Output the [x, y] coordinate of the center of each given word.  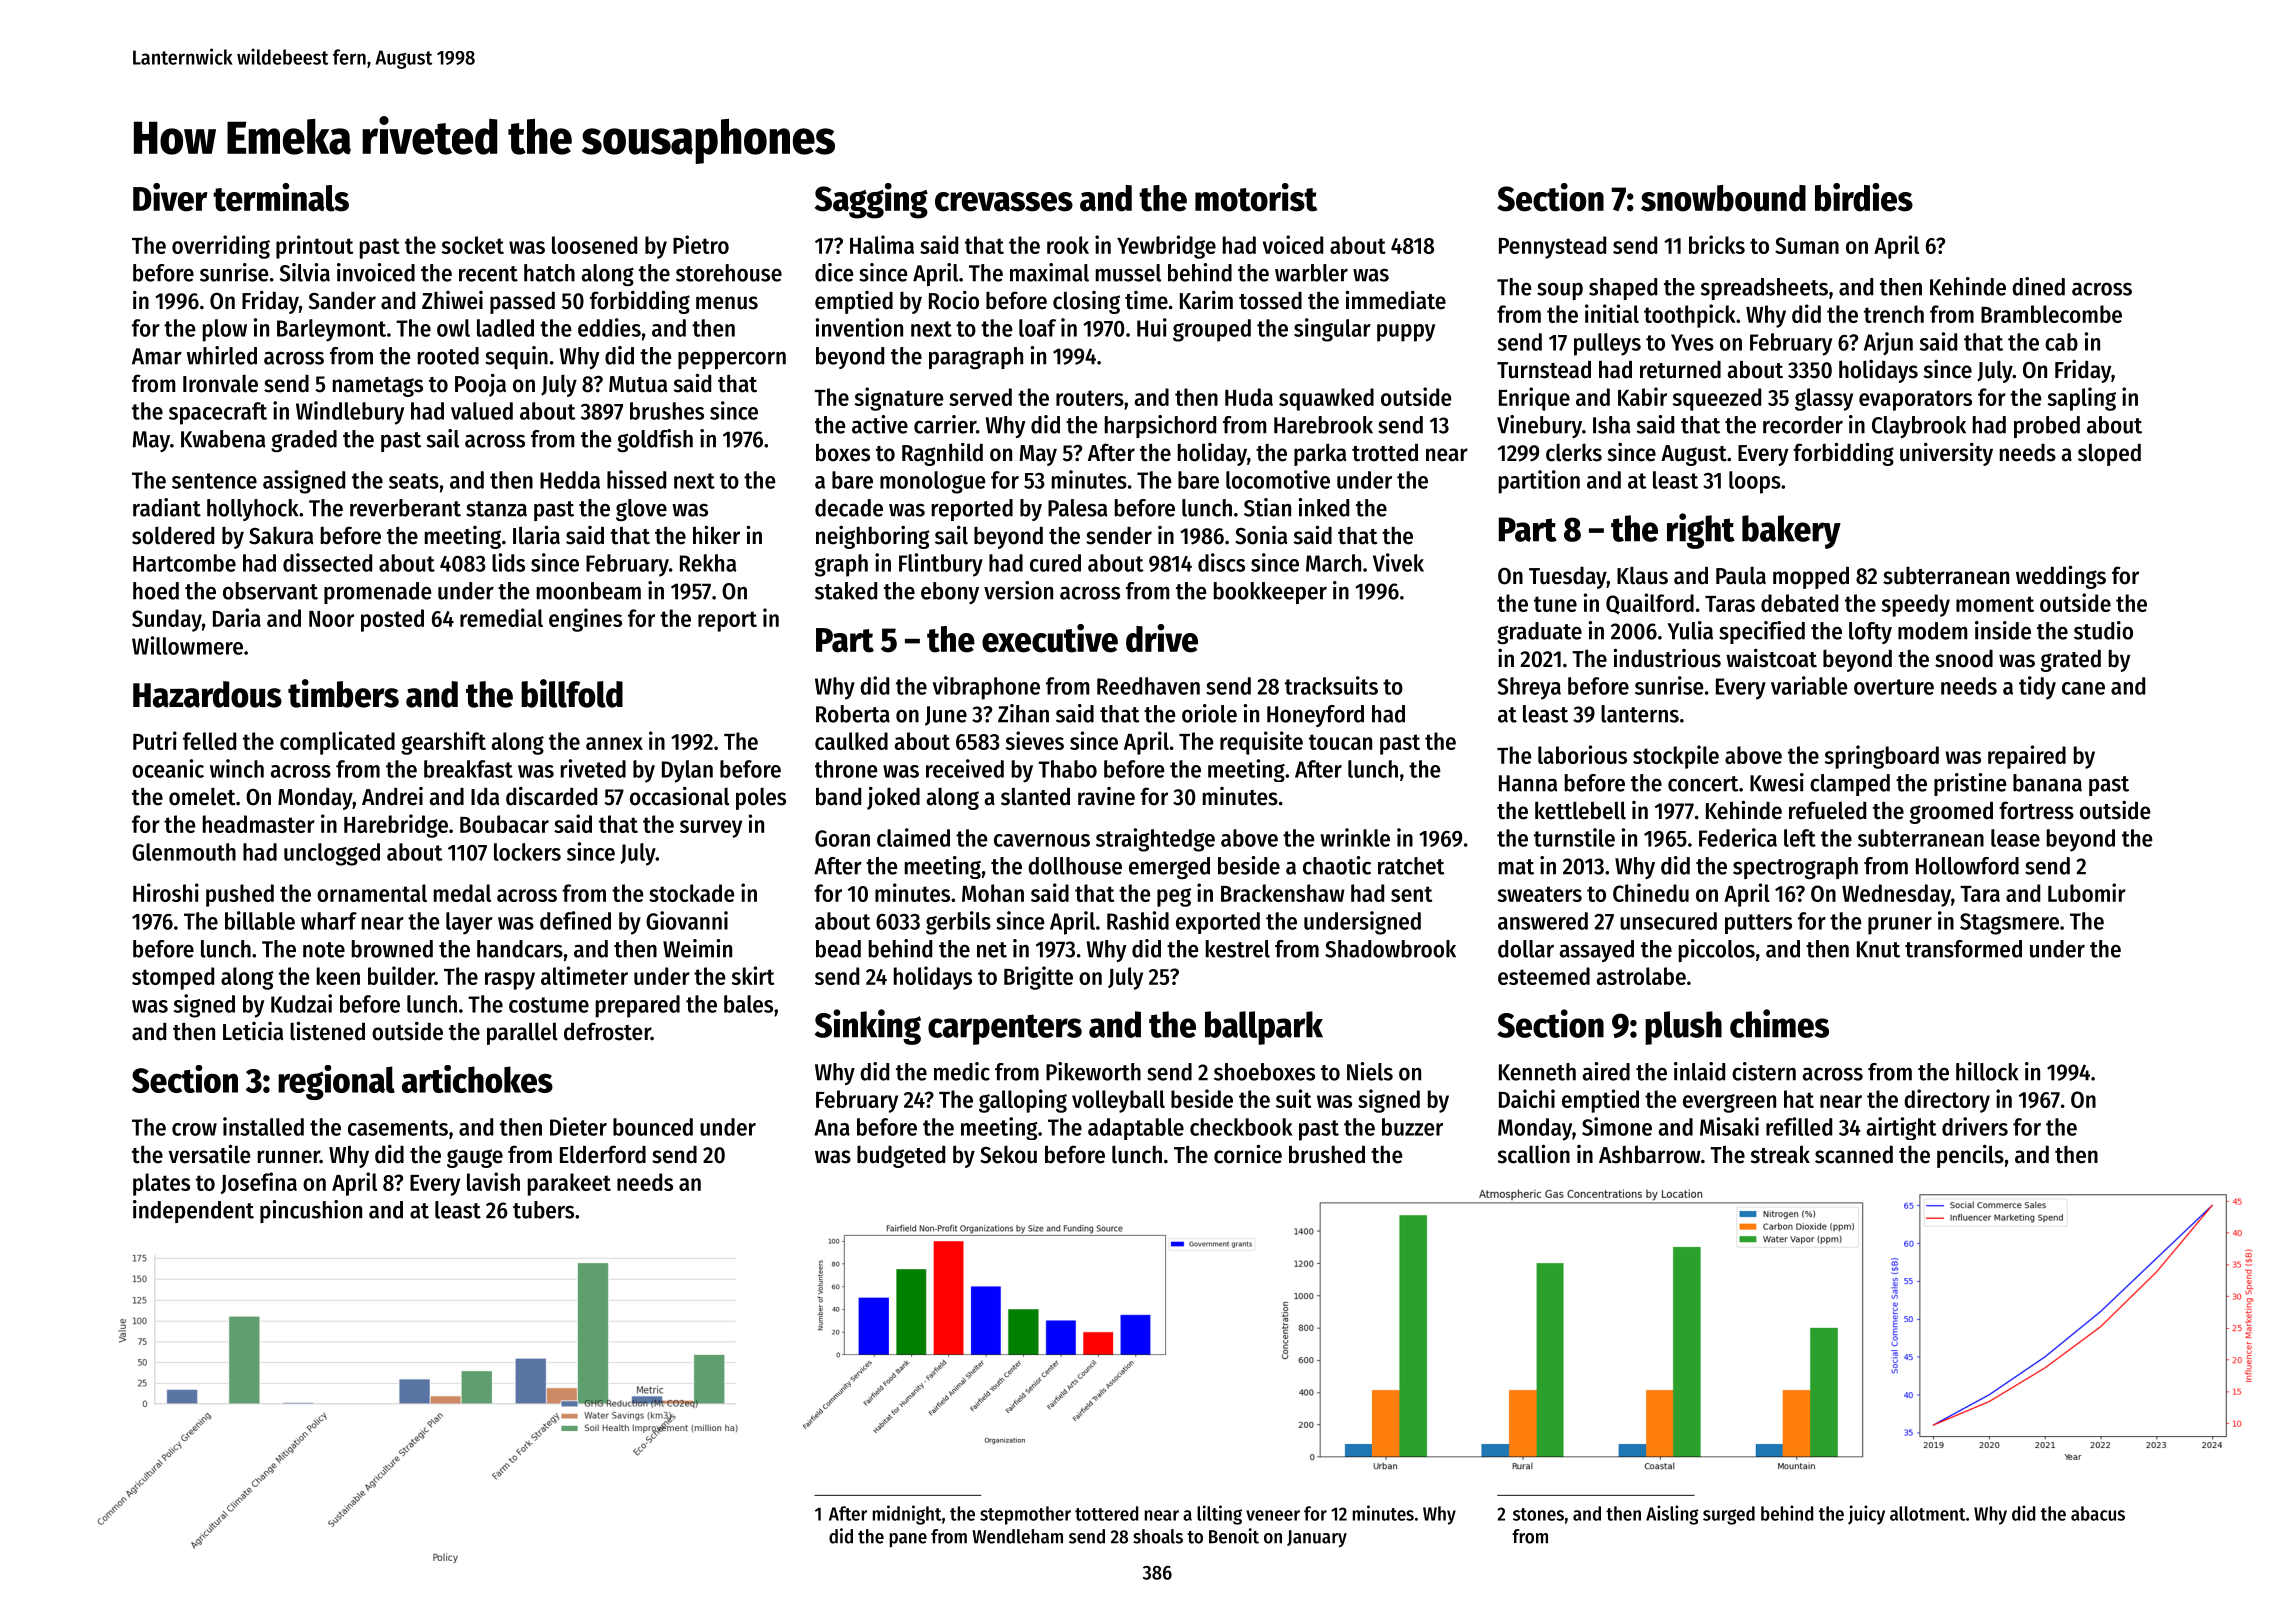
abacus [2098, 1513]
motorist [1256, 197]
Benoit [1234, 1536]
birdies [1864, 197]
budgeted [901, 1156]
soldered [173, 535]
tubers [543, 1210]
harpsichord [1160, 426]
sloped [2109, 454]
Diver [170, 197]
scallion [1534, 1154]
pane [908, 1540]
